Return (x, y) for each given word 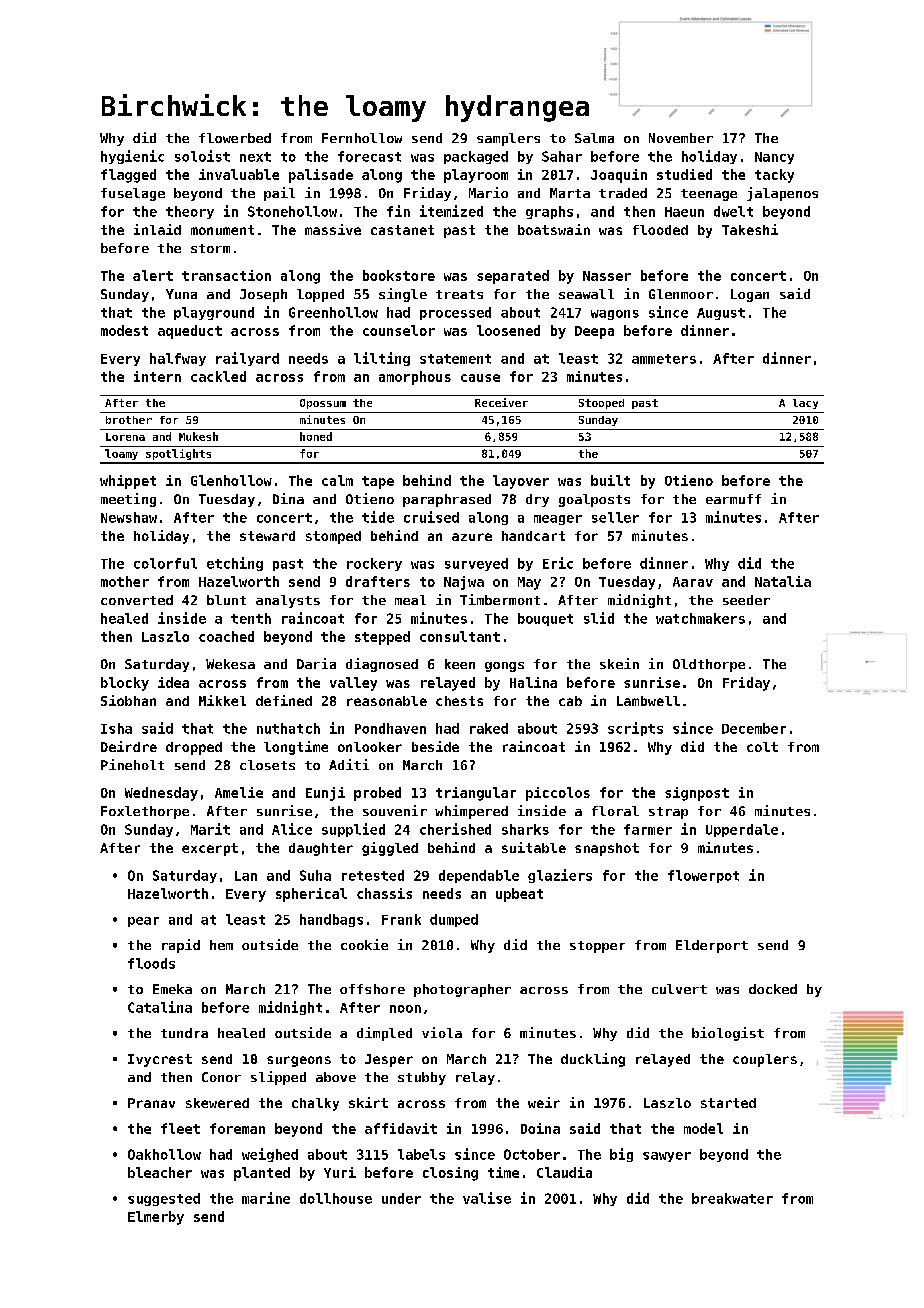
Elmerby (156, 1218)
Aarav (693, 582)
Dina (288, 498)
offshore (372, 989)
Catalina (160, 1007)
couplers (765, 1060)
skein (619, 663)
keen (460, 664)
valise (487, 1198)
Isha (116, 728)
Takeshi (750, 229)
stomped (333, 537)
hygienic (132, 157)
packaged (476, 157)
